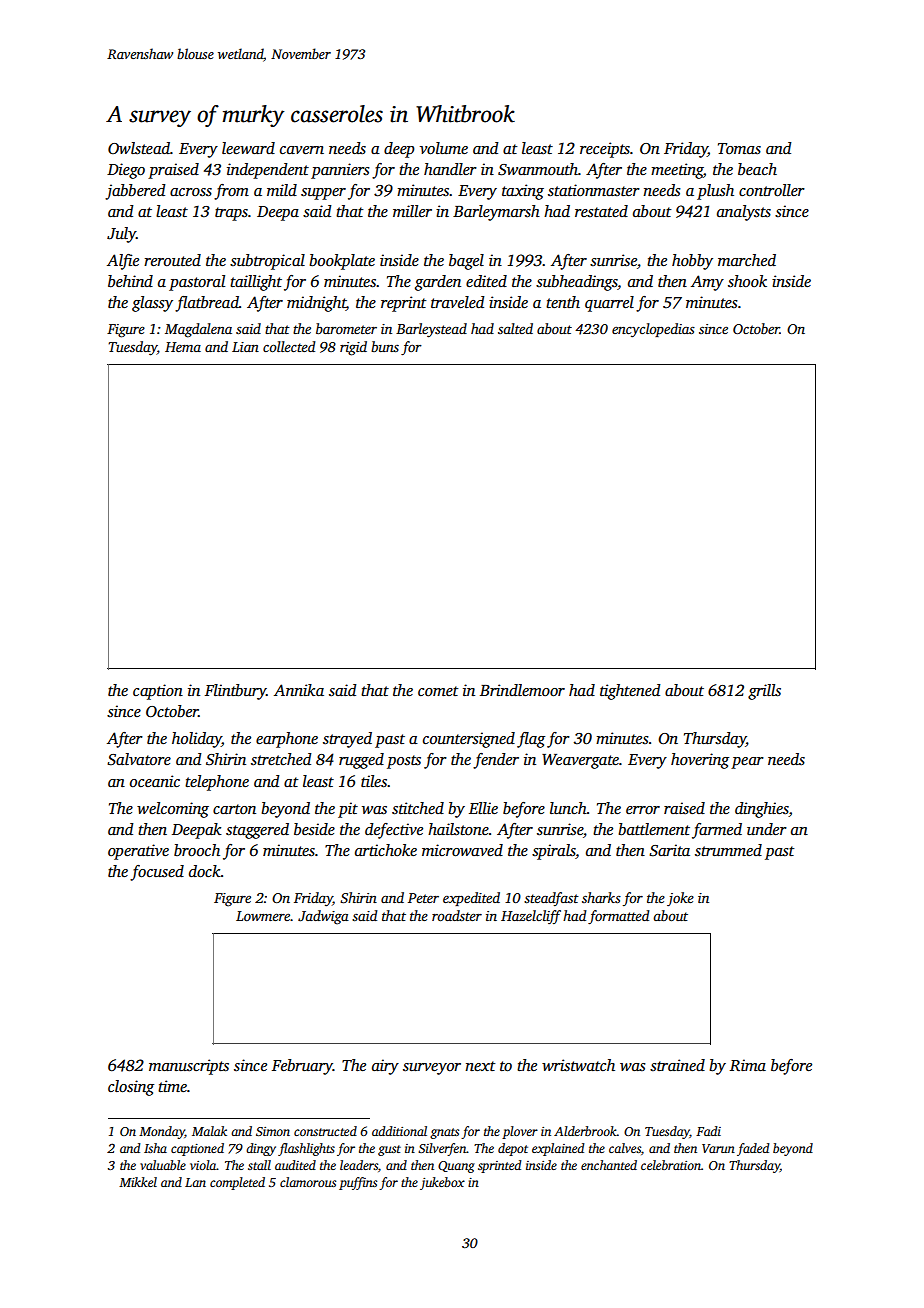 This screenshot has width=924, height=1308. I want to click on jukebox, so click(442, 1183).
